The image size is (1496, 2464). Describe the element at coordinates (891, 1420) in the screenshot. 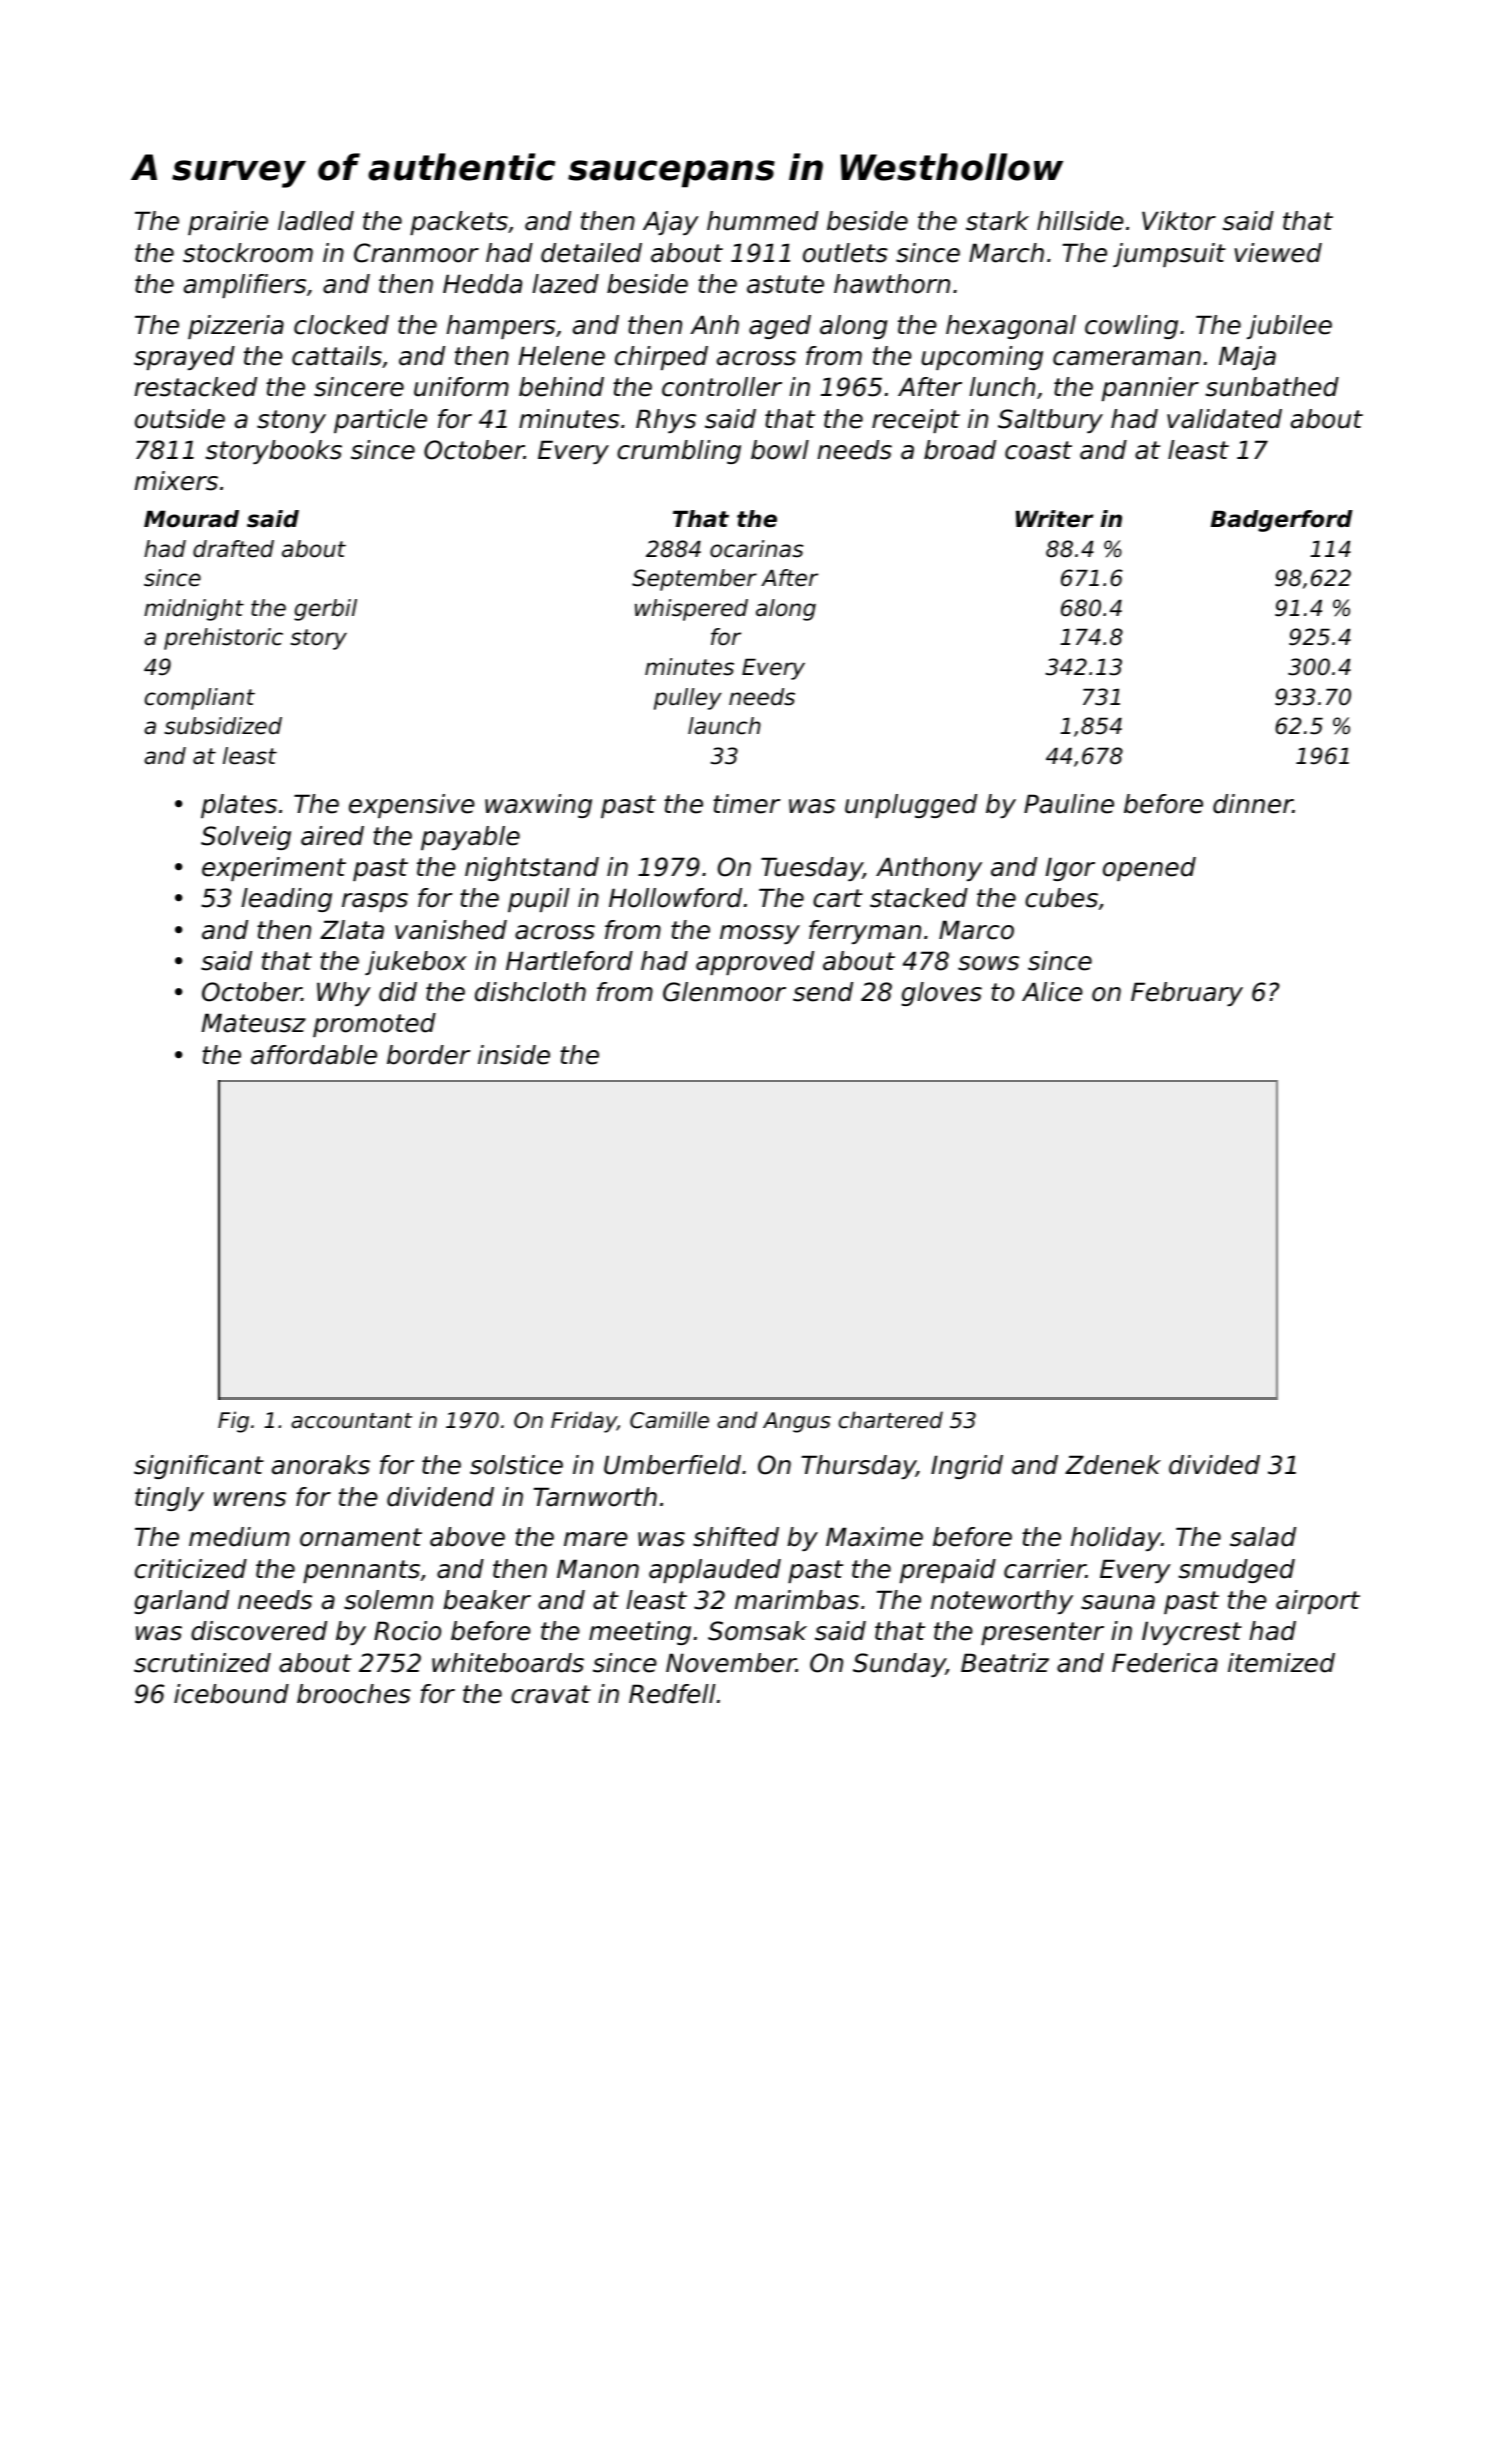

I see `chartered` at that location.
